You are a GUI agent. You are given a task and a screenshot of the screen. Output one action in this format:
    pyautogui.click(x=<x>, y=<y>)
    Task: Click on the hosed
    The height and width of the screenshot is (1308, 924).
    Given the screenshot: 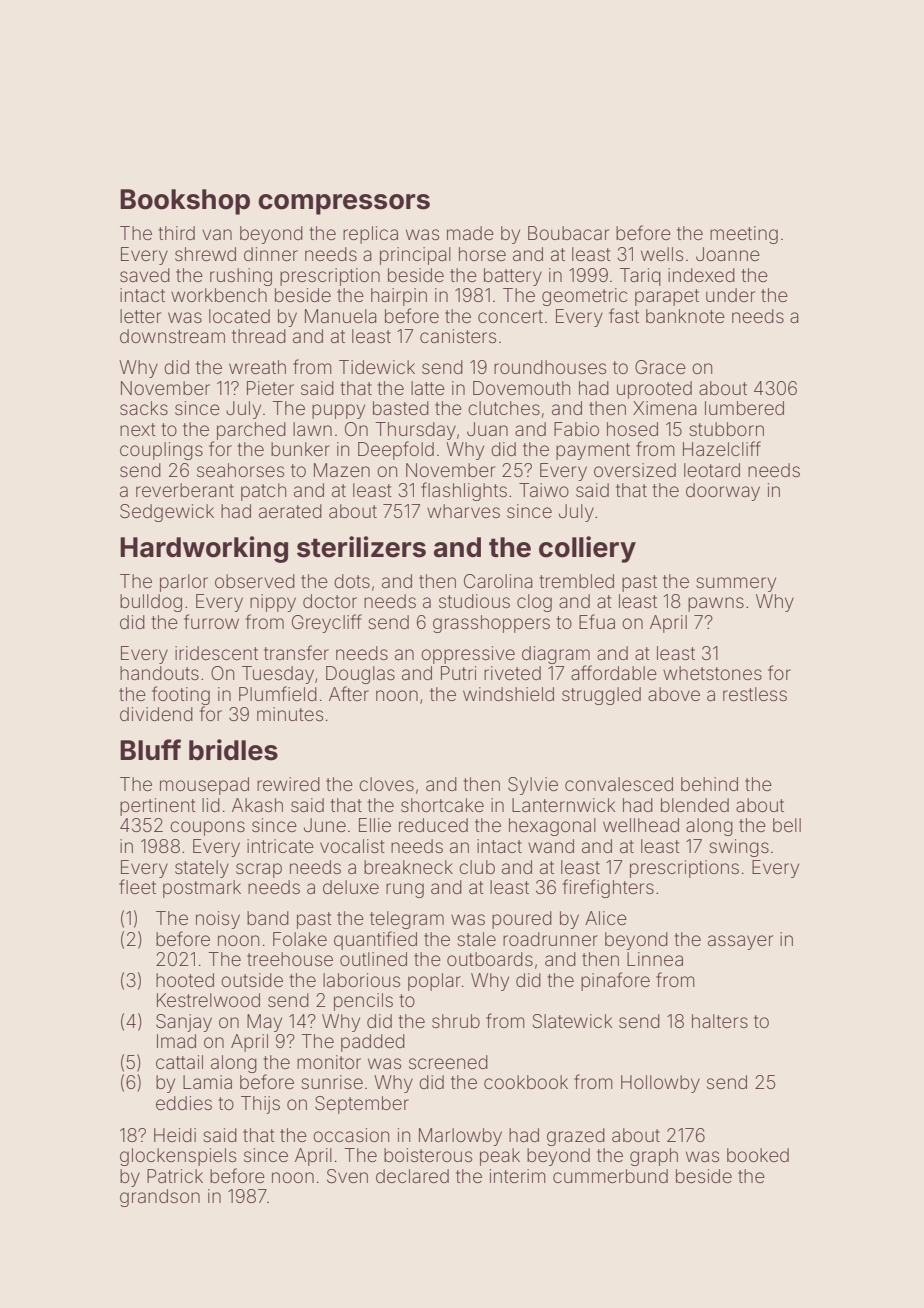 What is the action you would take?
    pyautogui.click(x=632, y=429)
